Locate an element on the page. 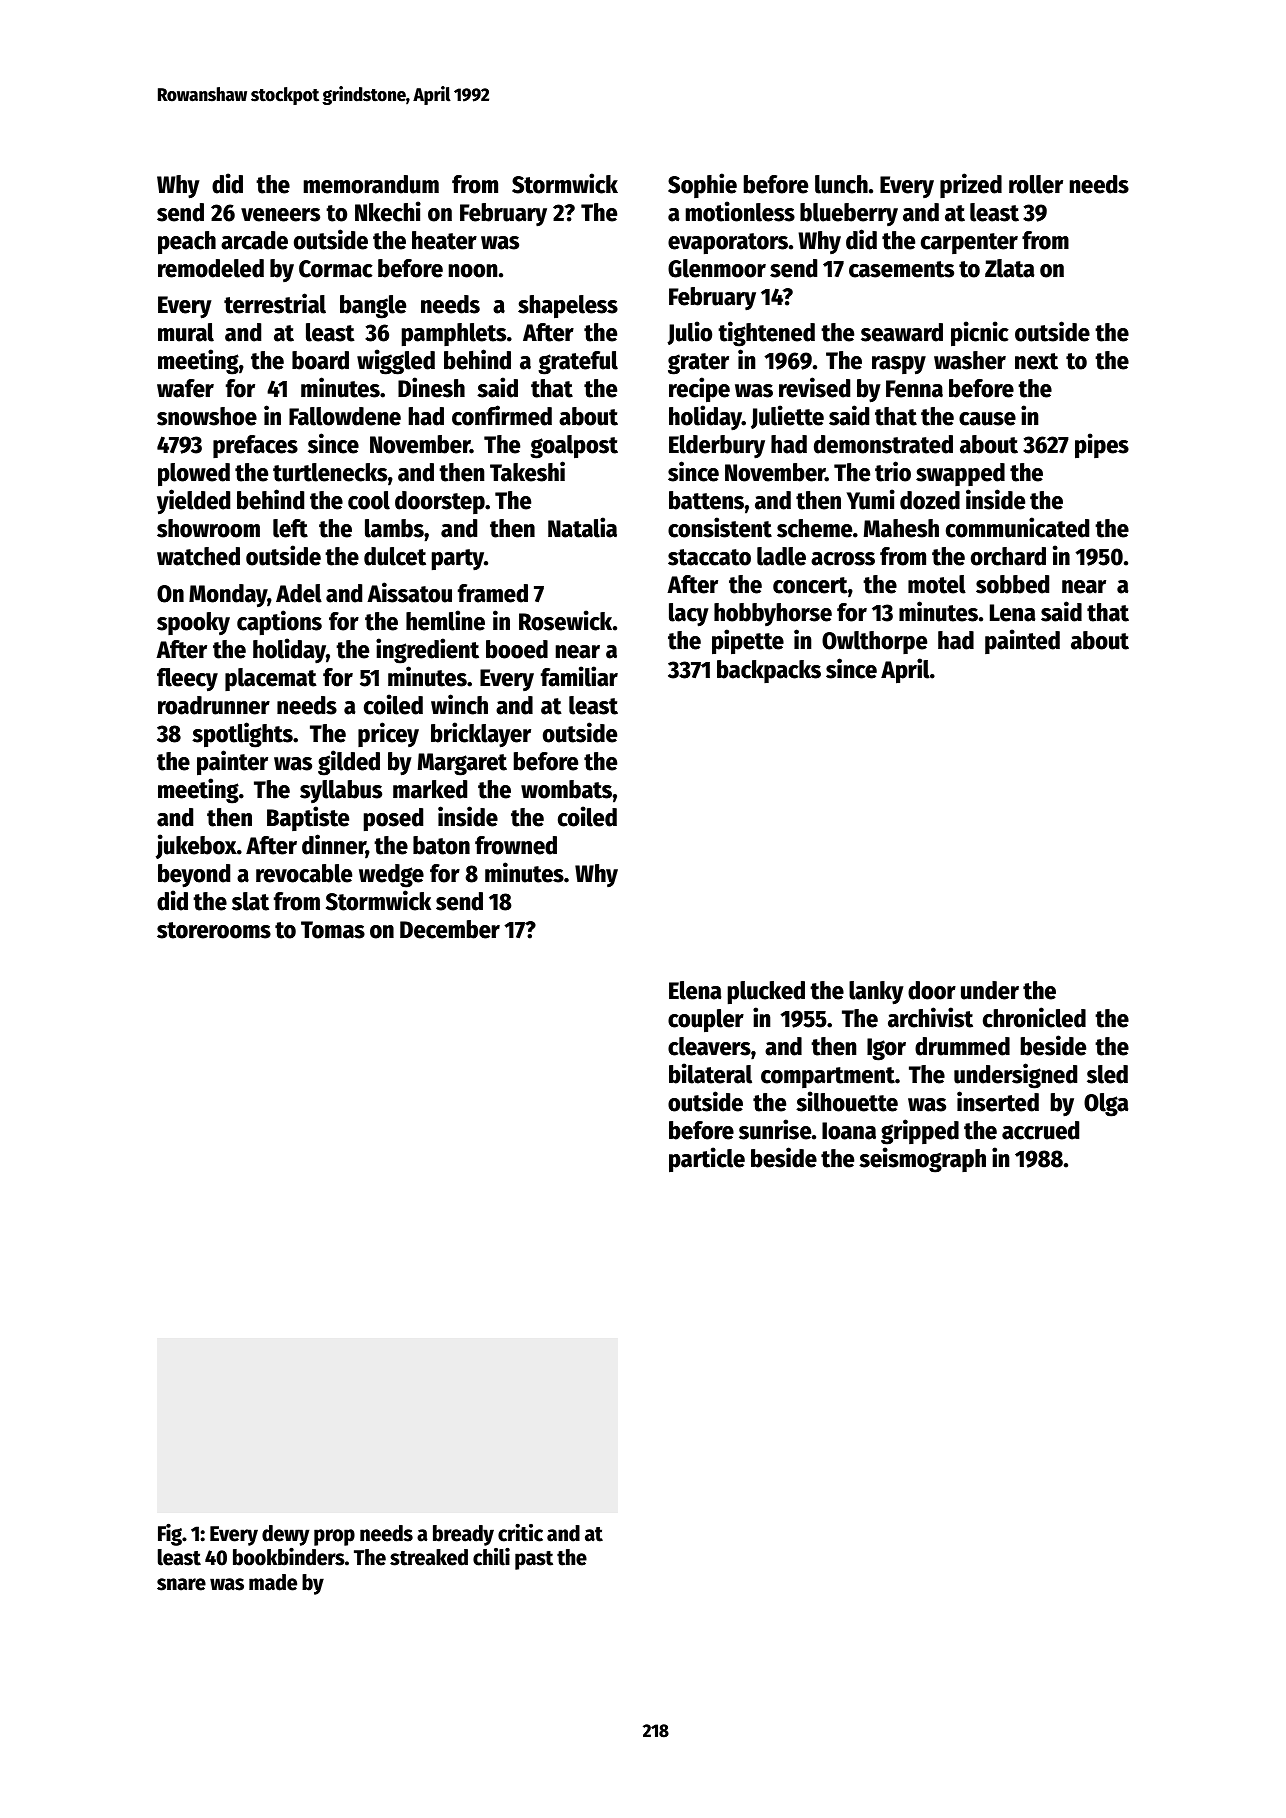 This document has height=1818, width=1286. painted is located at coordinates (1022, 641).
